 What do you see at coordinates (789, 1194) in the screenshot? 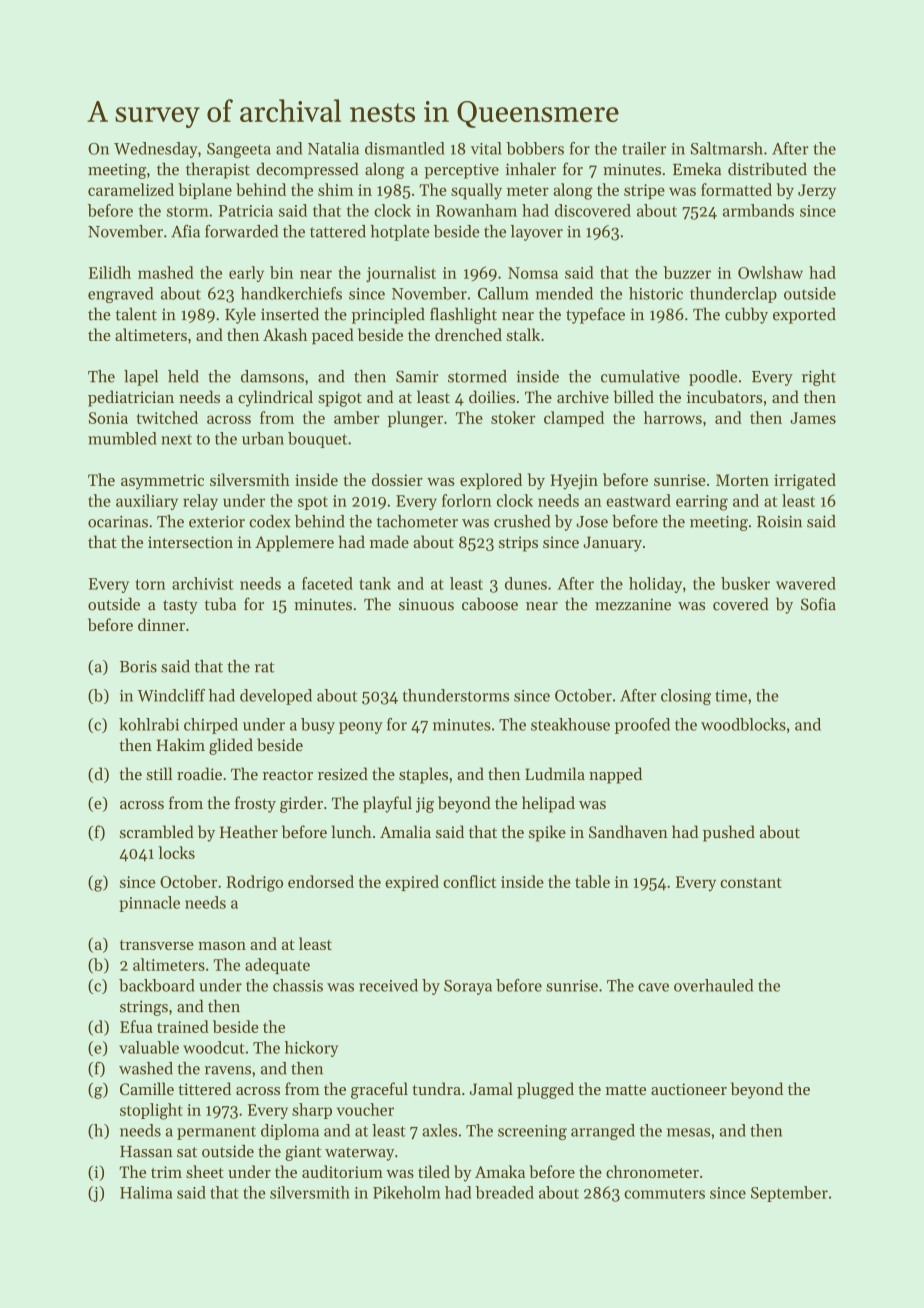
I see `September` at bounding box center [789, 1194].
